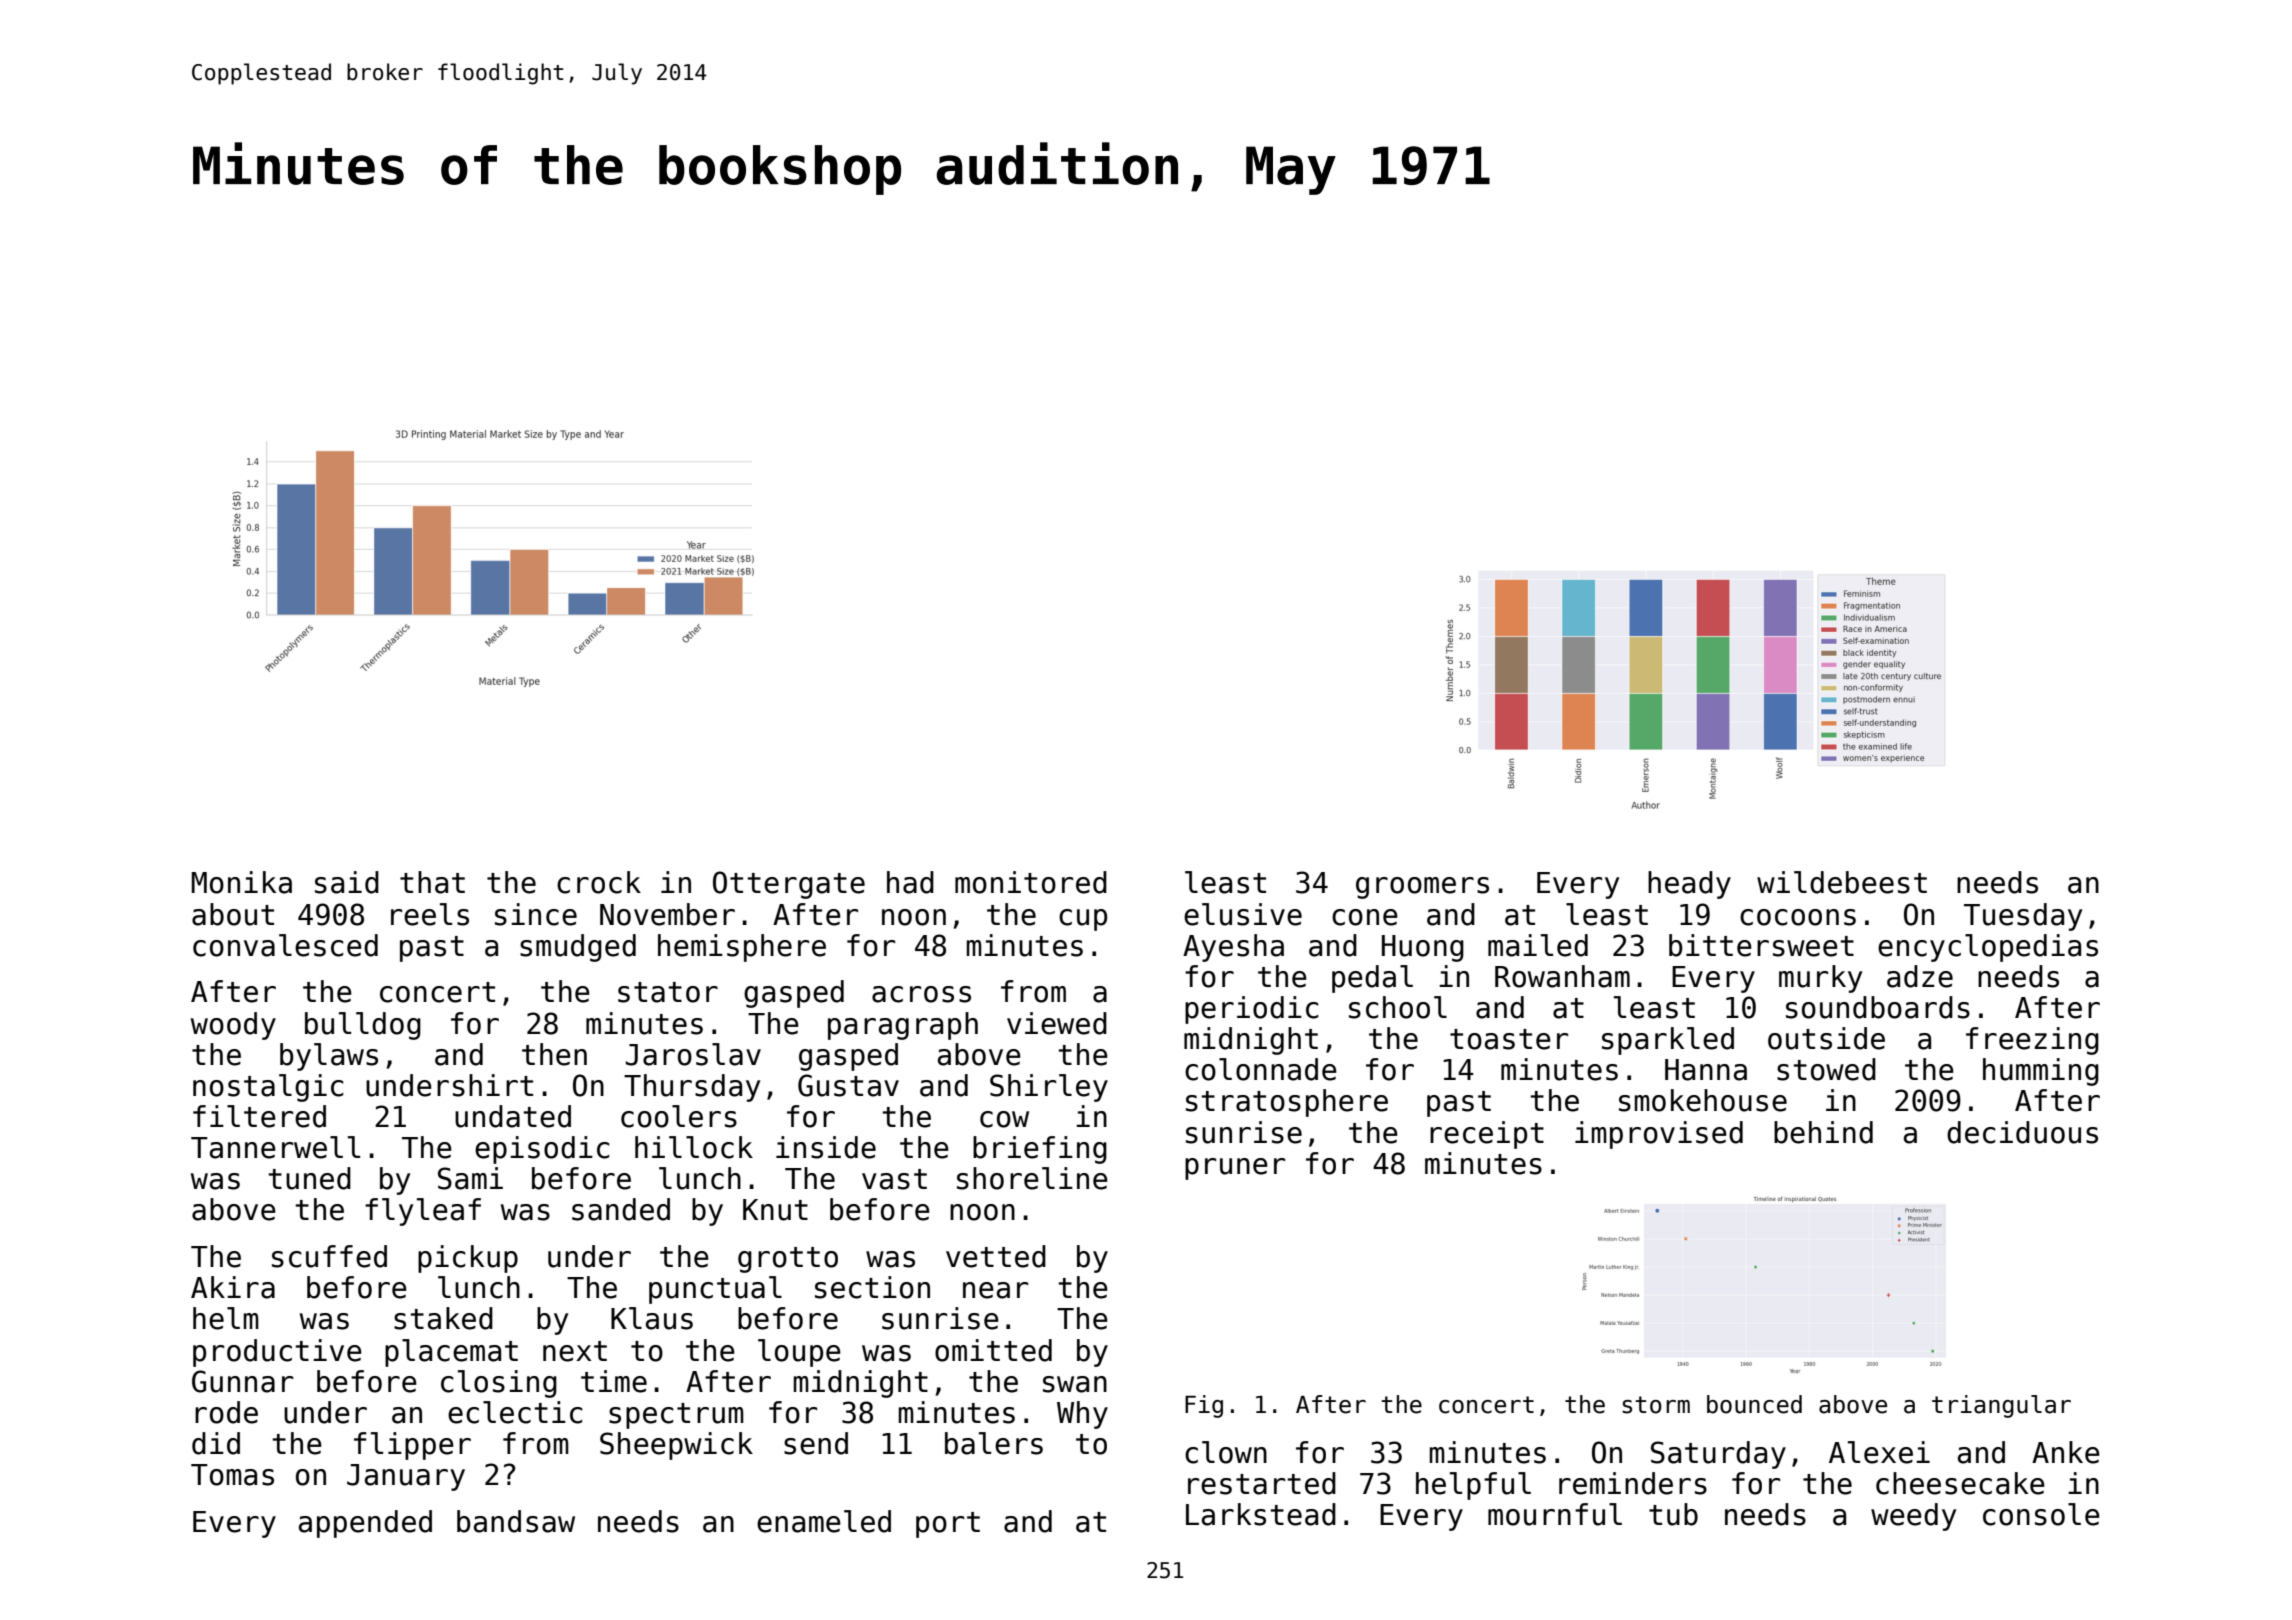 This screenshot has width=2292, height=1620. What do you see at coordinates (1960, 1483) in the screenshot?
I see `cheesecake` at bounding box center [1960, 1483].
